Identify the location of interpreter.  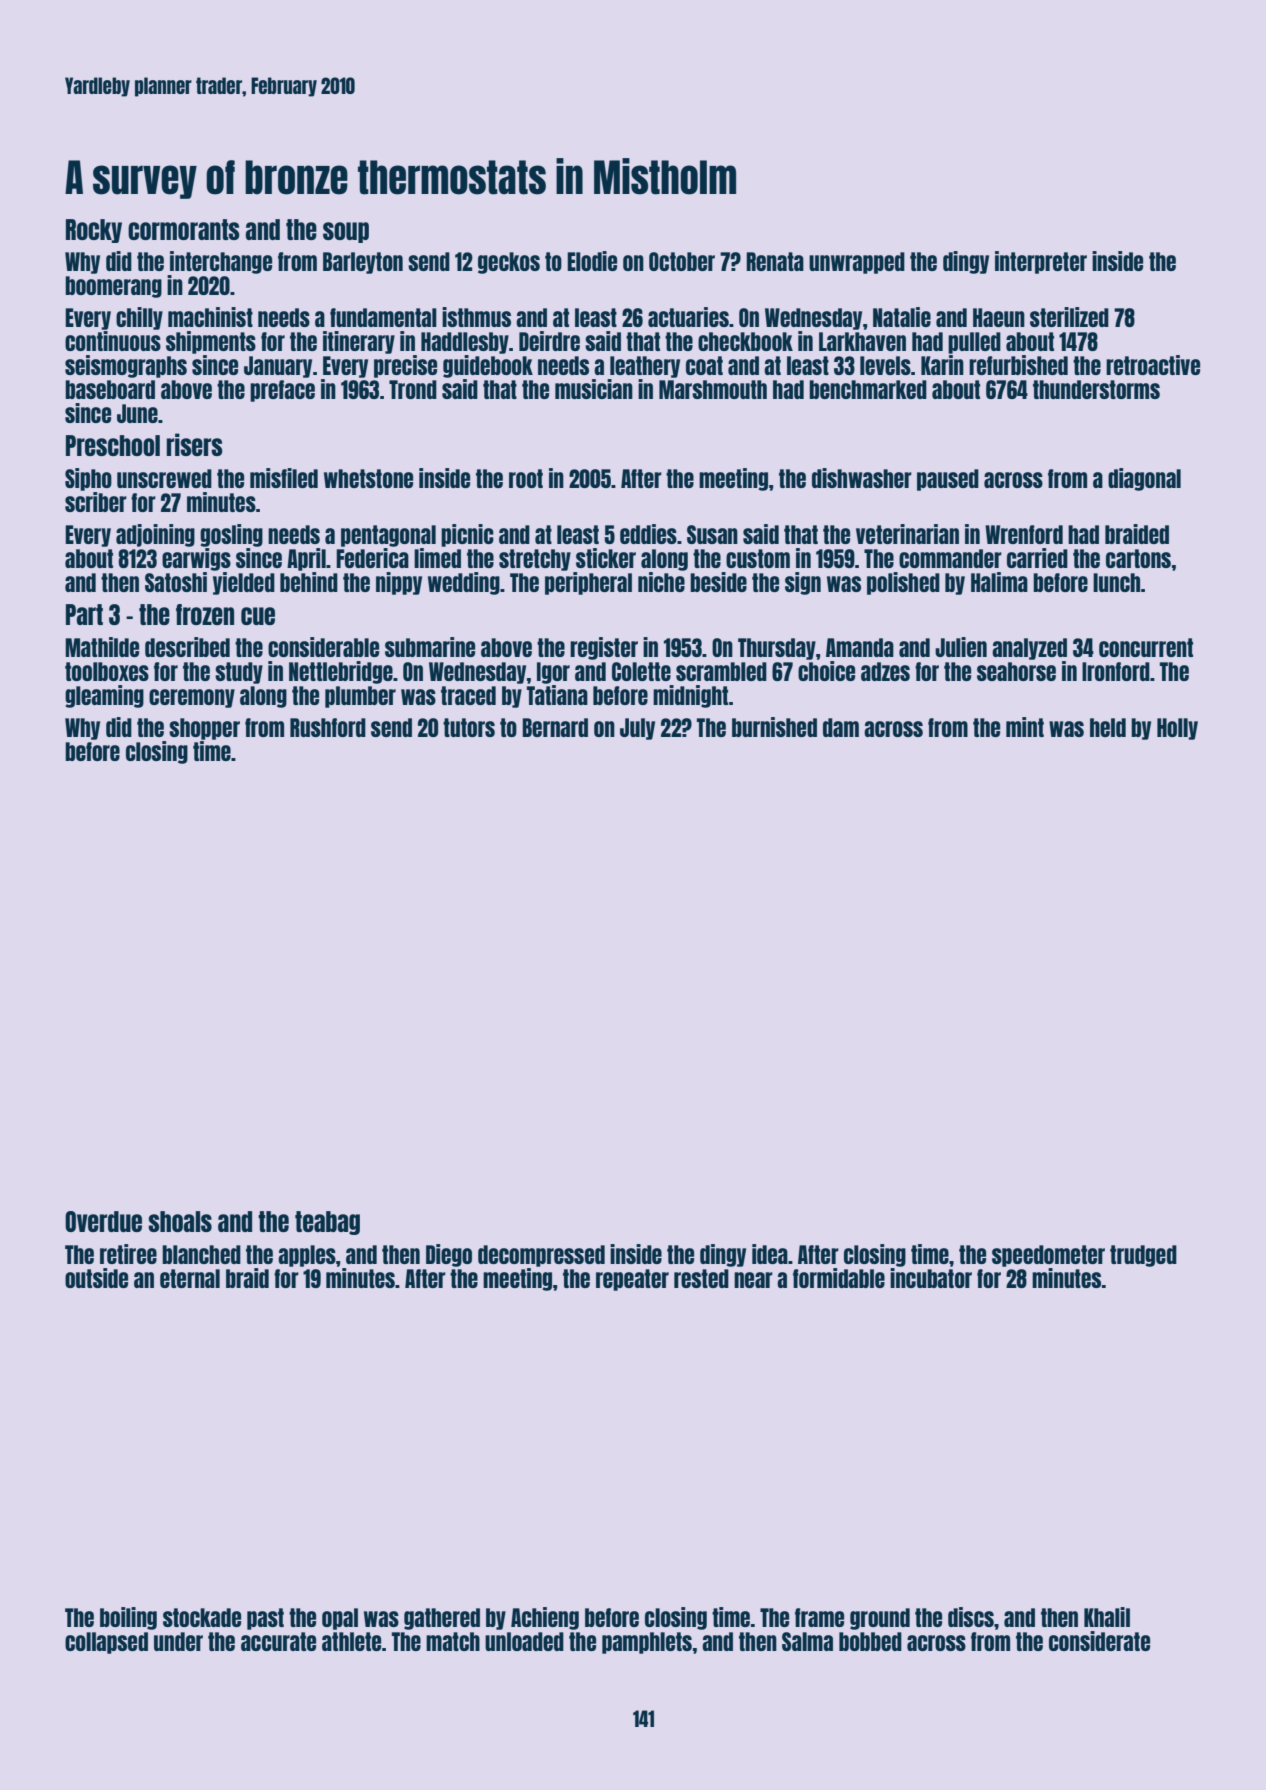
(1041, 262).
